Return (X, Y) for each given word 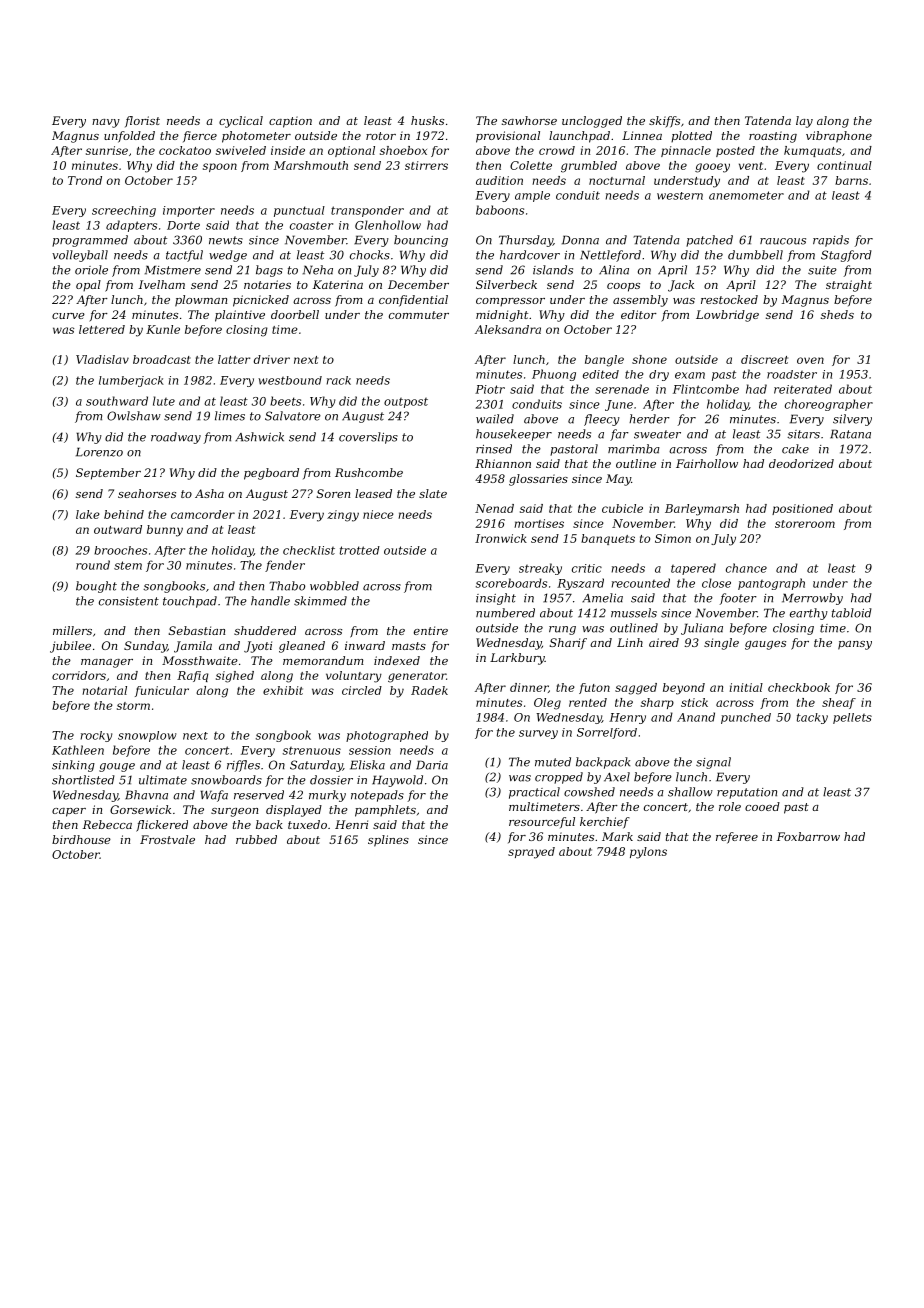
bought (96, 587)
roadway (176, 438)
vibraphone (839, 137)
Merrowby (812, 599)
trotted (360, 550)
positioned (802, 509)
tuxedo (307, 824)
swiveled (241, 150)
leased (373, 493)
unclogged (592, 122)
